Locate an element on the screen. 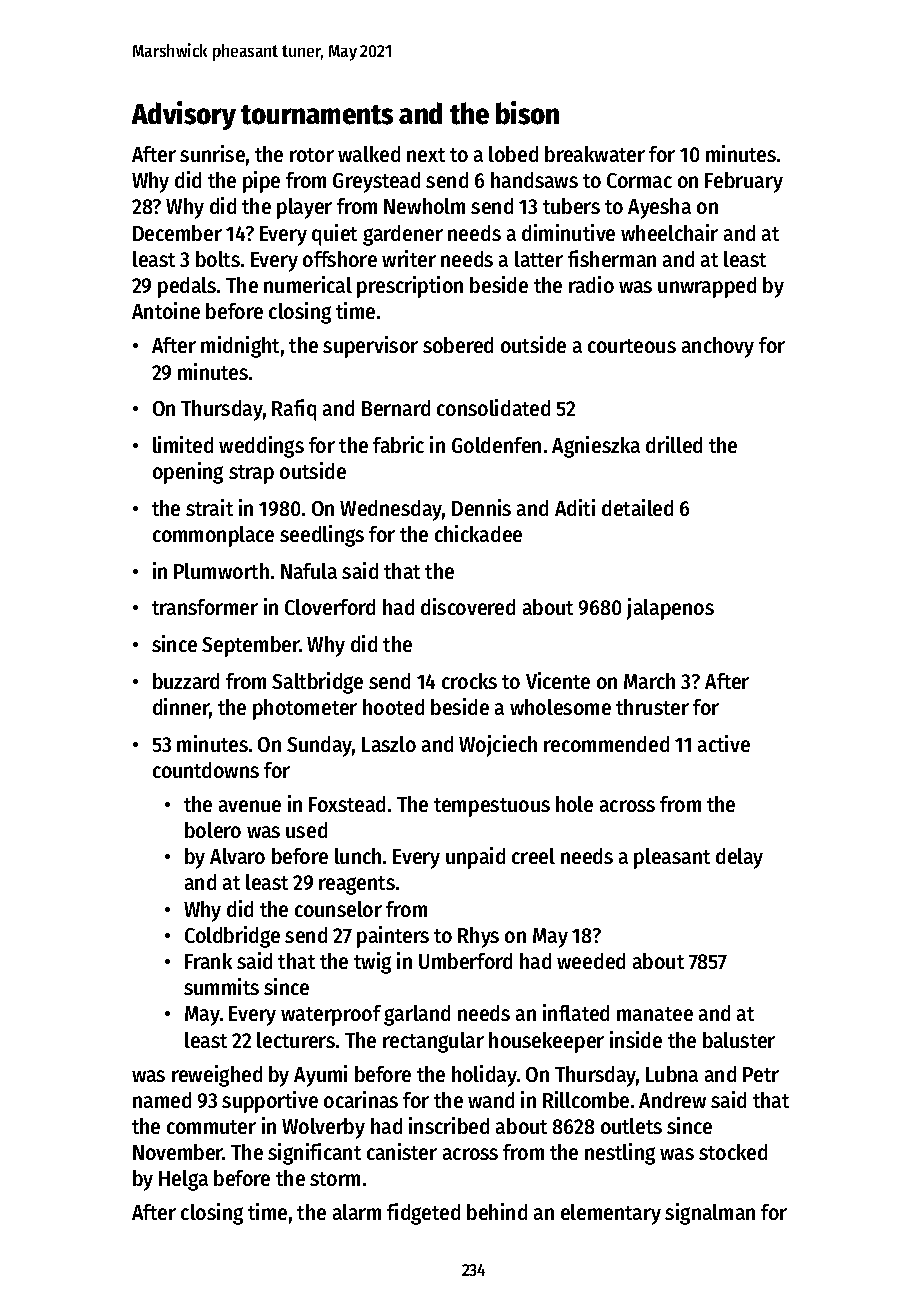  inscribed is located at coordinates (449, 1125).
